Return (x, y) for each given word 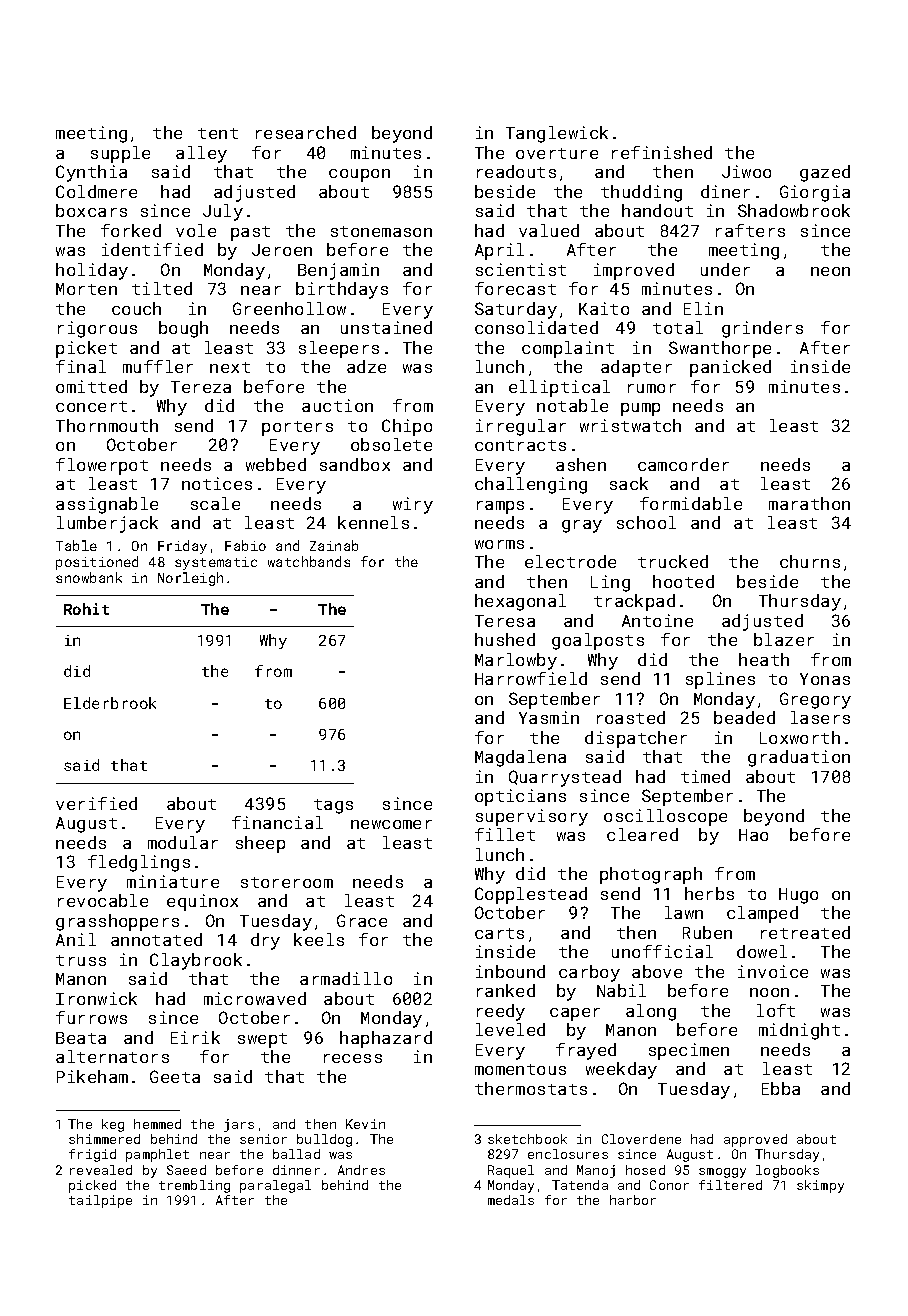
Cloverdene (641, 1139)
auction (337, 405)
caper (575, 1014)
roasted (631, 717)
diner (725, 191)
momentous (520, 1069)
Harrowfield (531, 678)
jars (239, 1125)
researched (306, 132)
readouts (516, 171)
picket (86, 349)
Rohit (86, 609)
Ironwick (96, 998)
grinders (762, 329)
